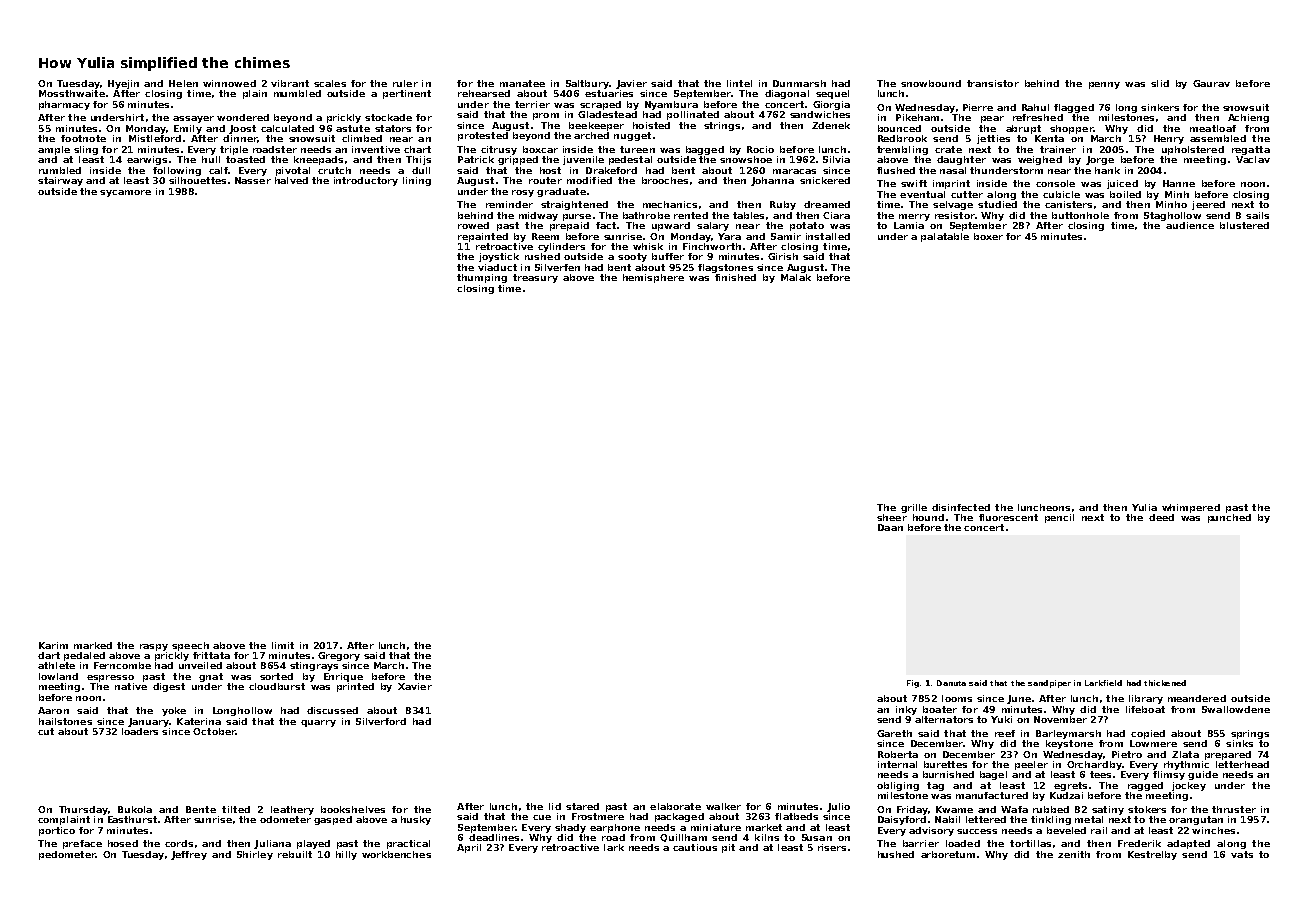 This screenshot has height=924, width=1308. I want to click on Jeffrey, so click(189, 855).
